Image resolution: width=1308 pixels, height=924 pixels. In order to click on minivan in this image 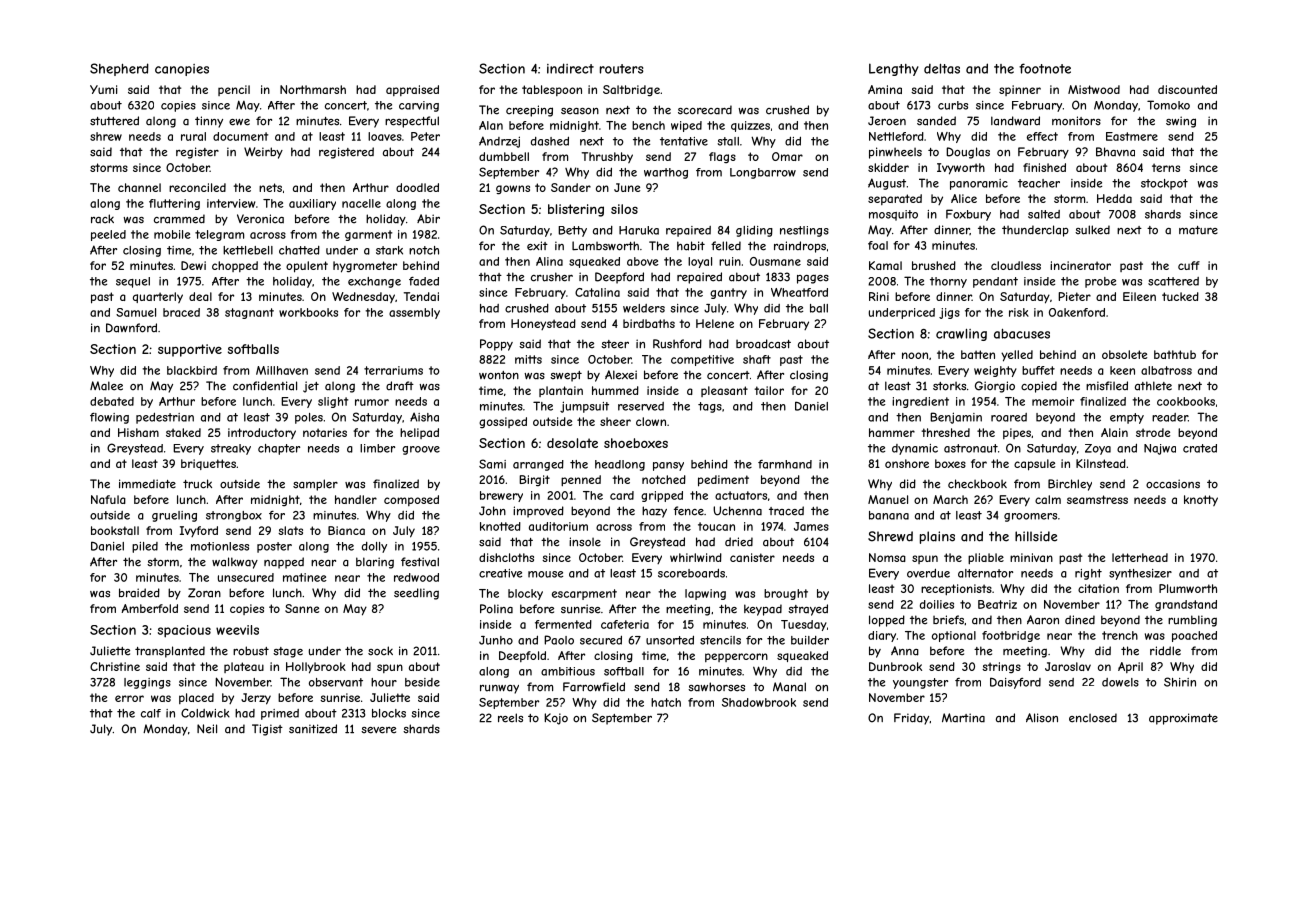, I will do `click(1031, 557)`.
